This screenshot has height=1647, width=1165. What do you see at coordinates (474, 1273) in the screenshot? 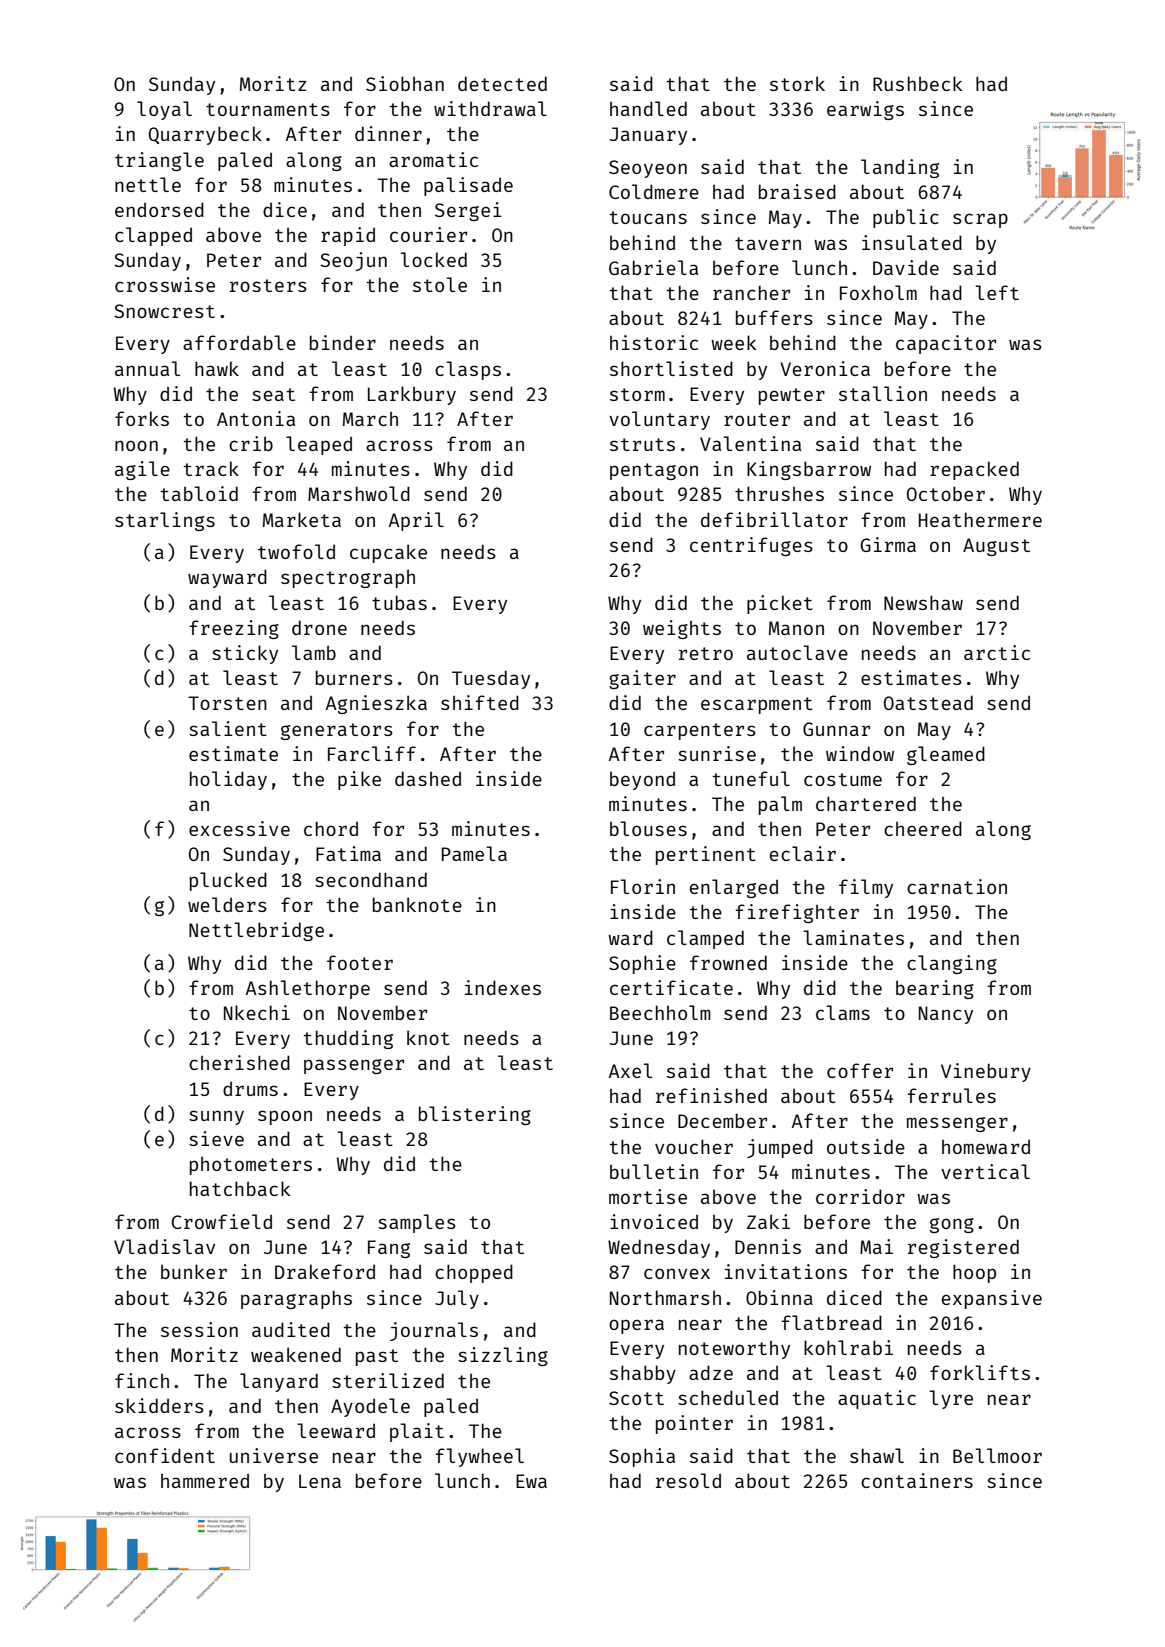
I see `chopped` at bounding box center [474, 1273].
